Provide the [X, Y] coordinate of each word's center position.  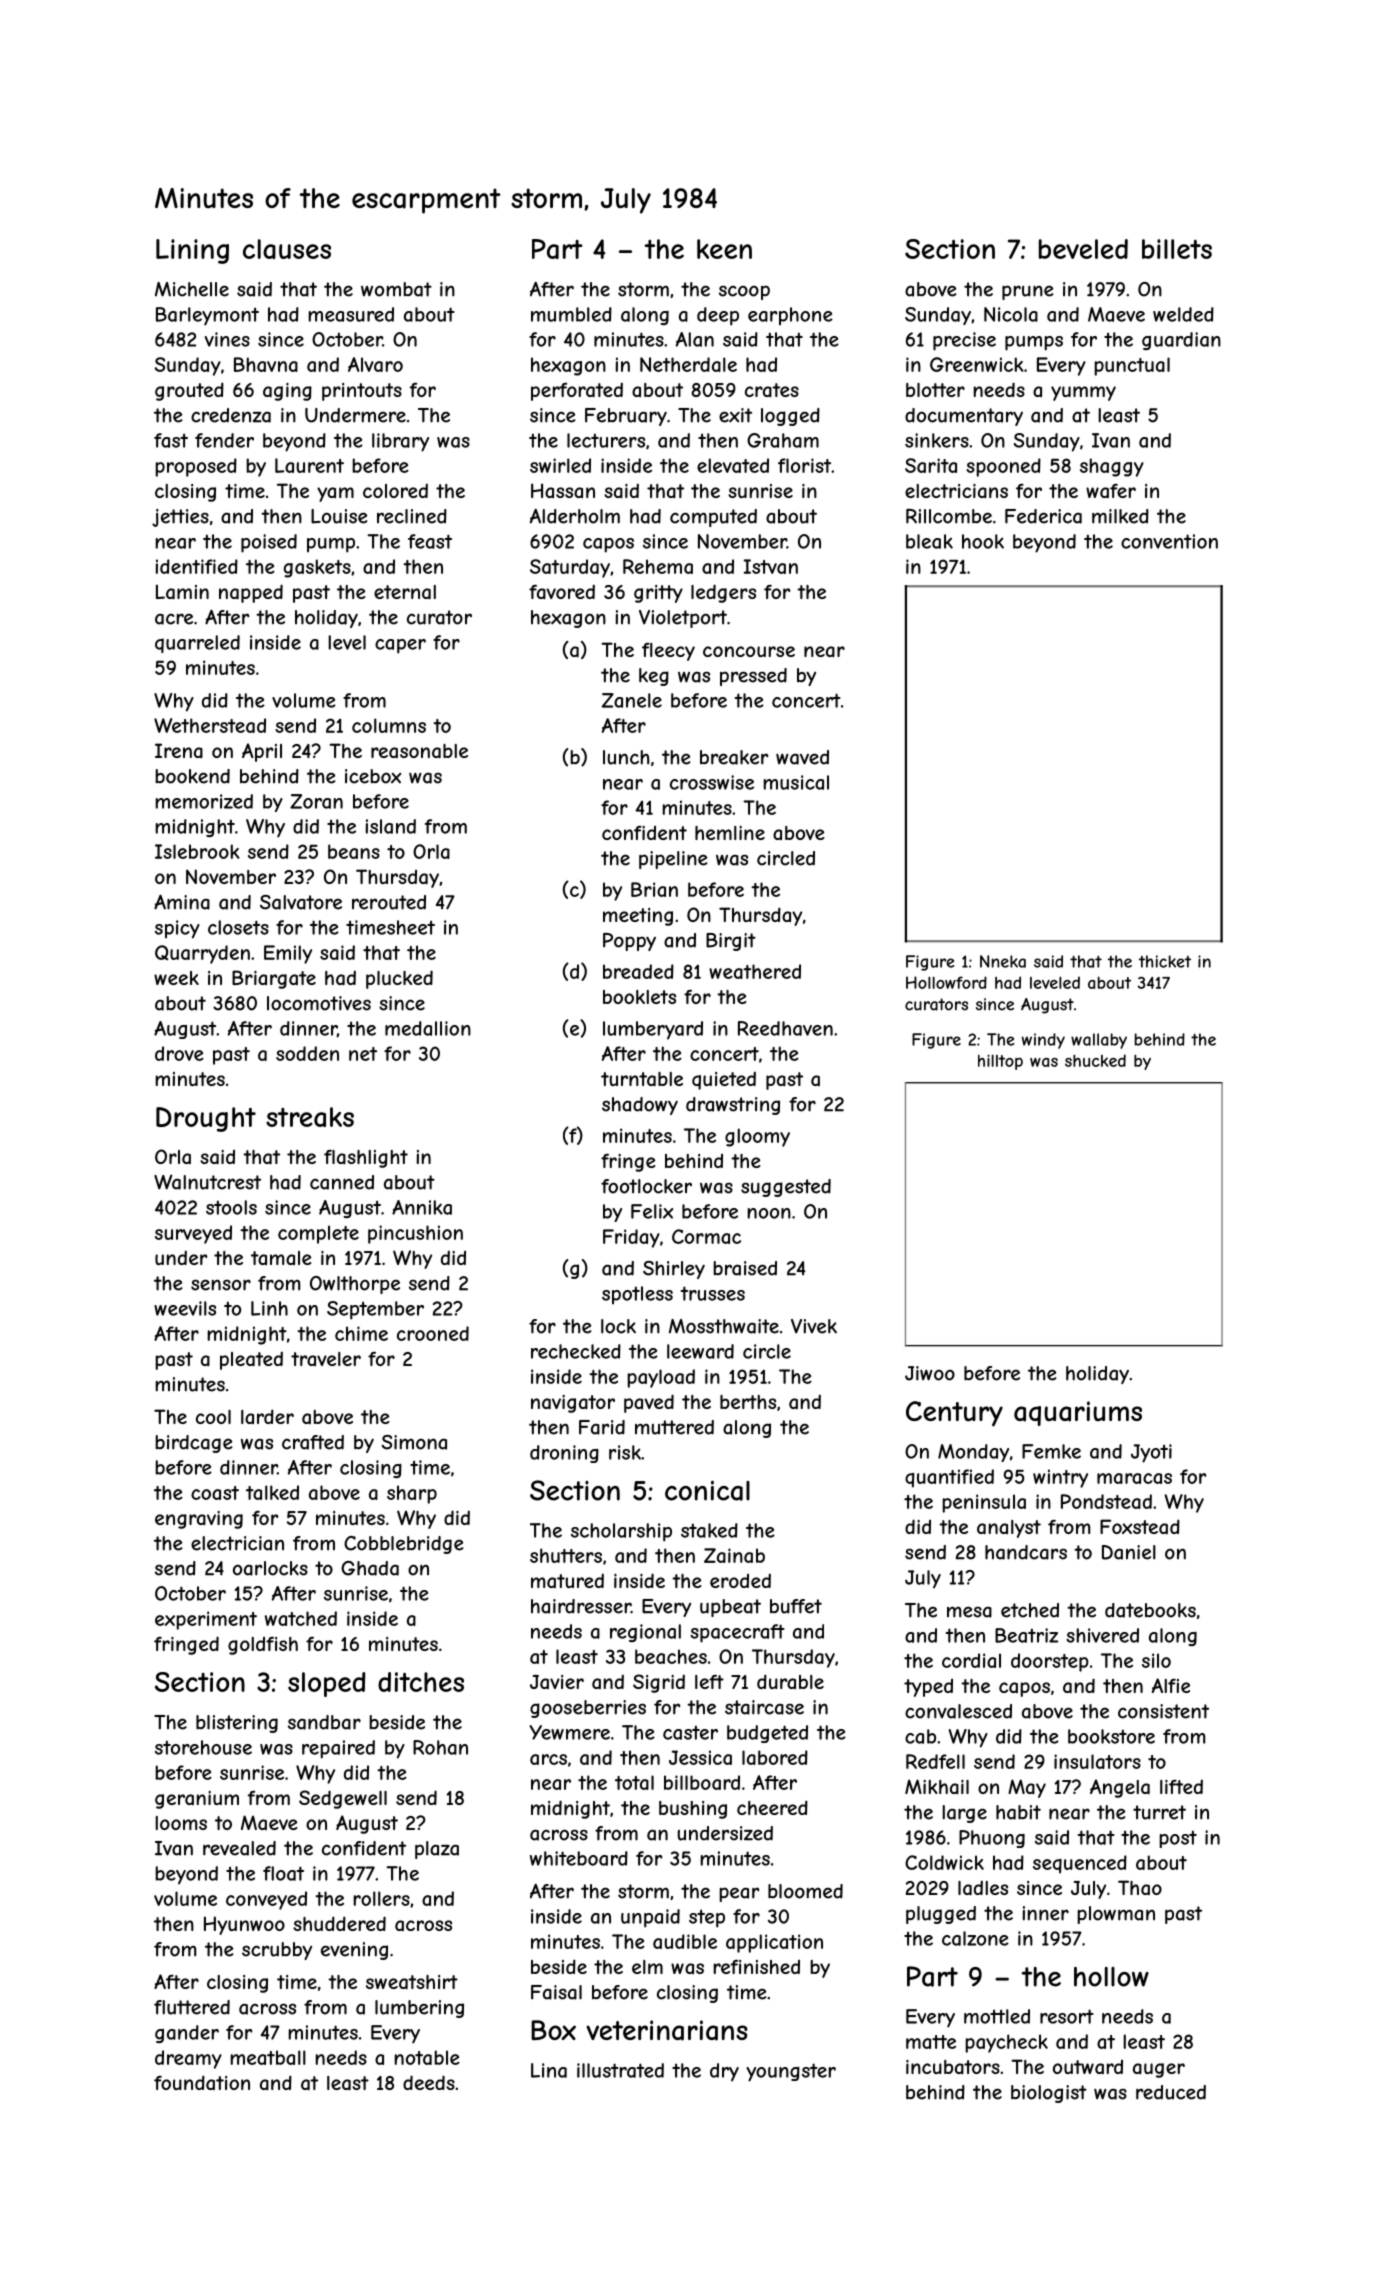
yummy [1083, 393]
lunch [626, 757]
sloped [326, 1684]
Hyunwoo [244, 1925]
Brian [654, 889]
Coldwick [944, 1862]
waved [802, 757]
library [400, 442]
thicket [1165, 961]
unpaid [650, 1918]
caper [400, 646]
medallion [428, 1028]
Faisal [556, 1992]
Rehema [658, 566]
